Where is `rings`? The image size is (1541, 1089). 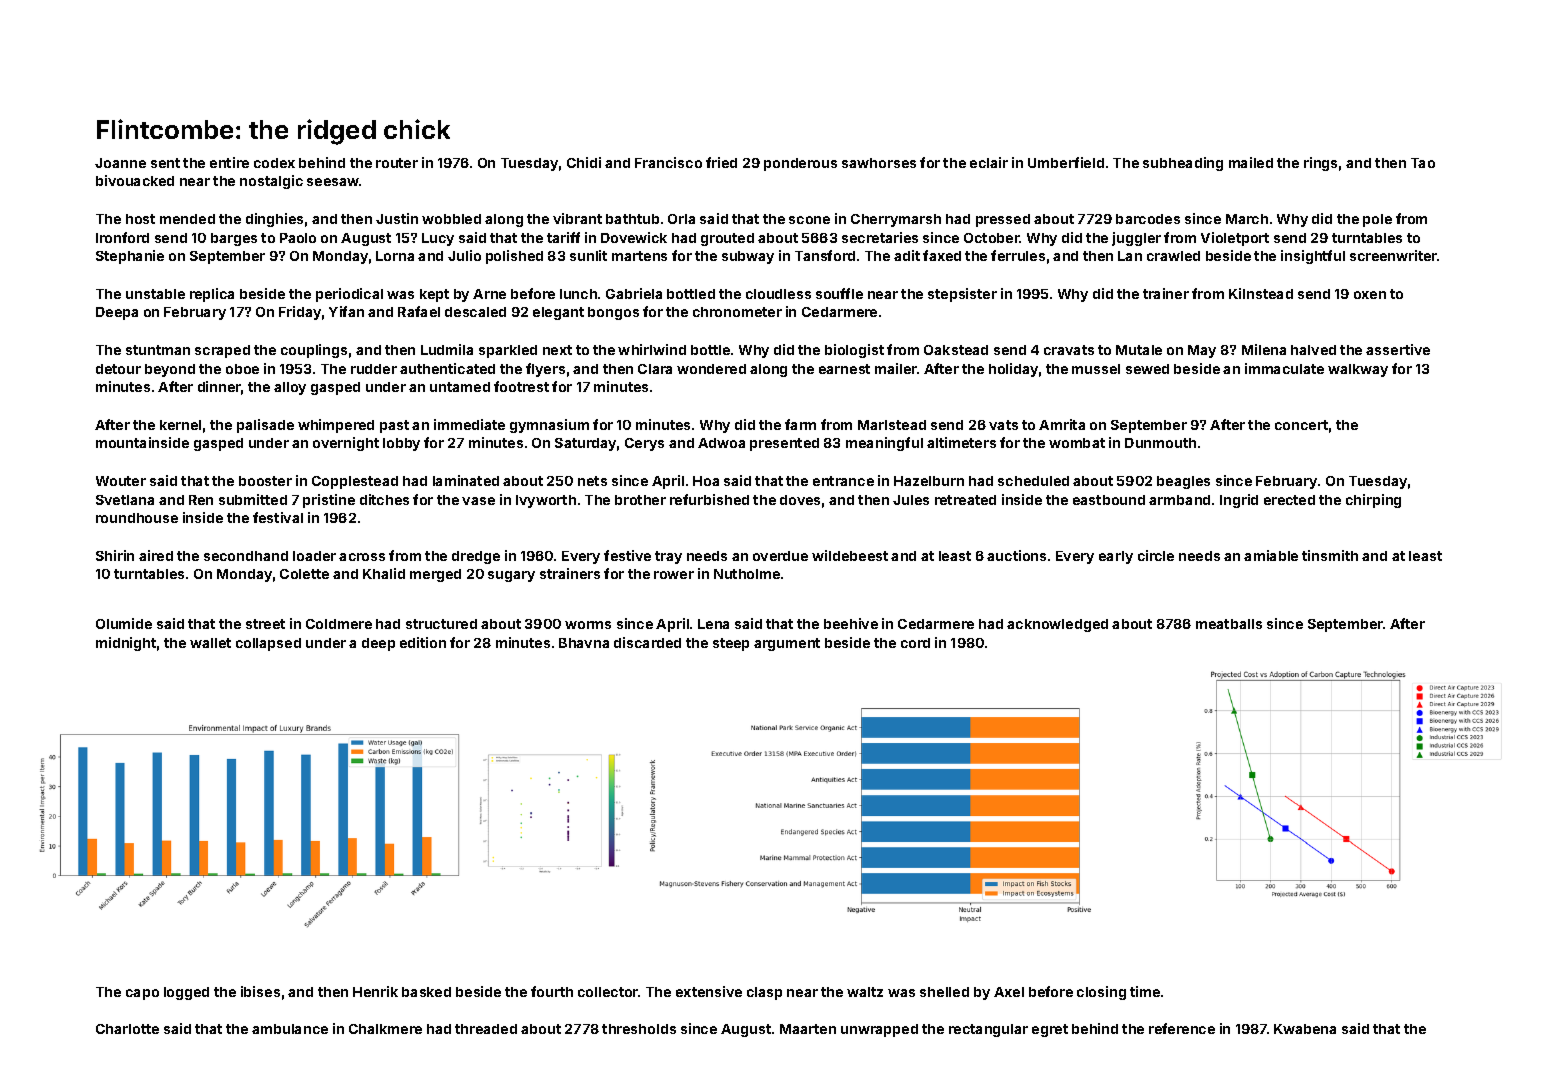 rings is located at coordinates (1320, 164).
